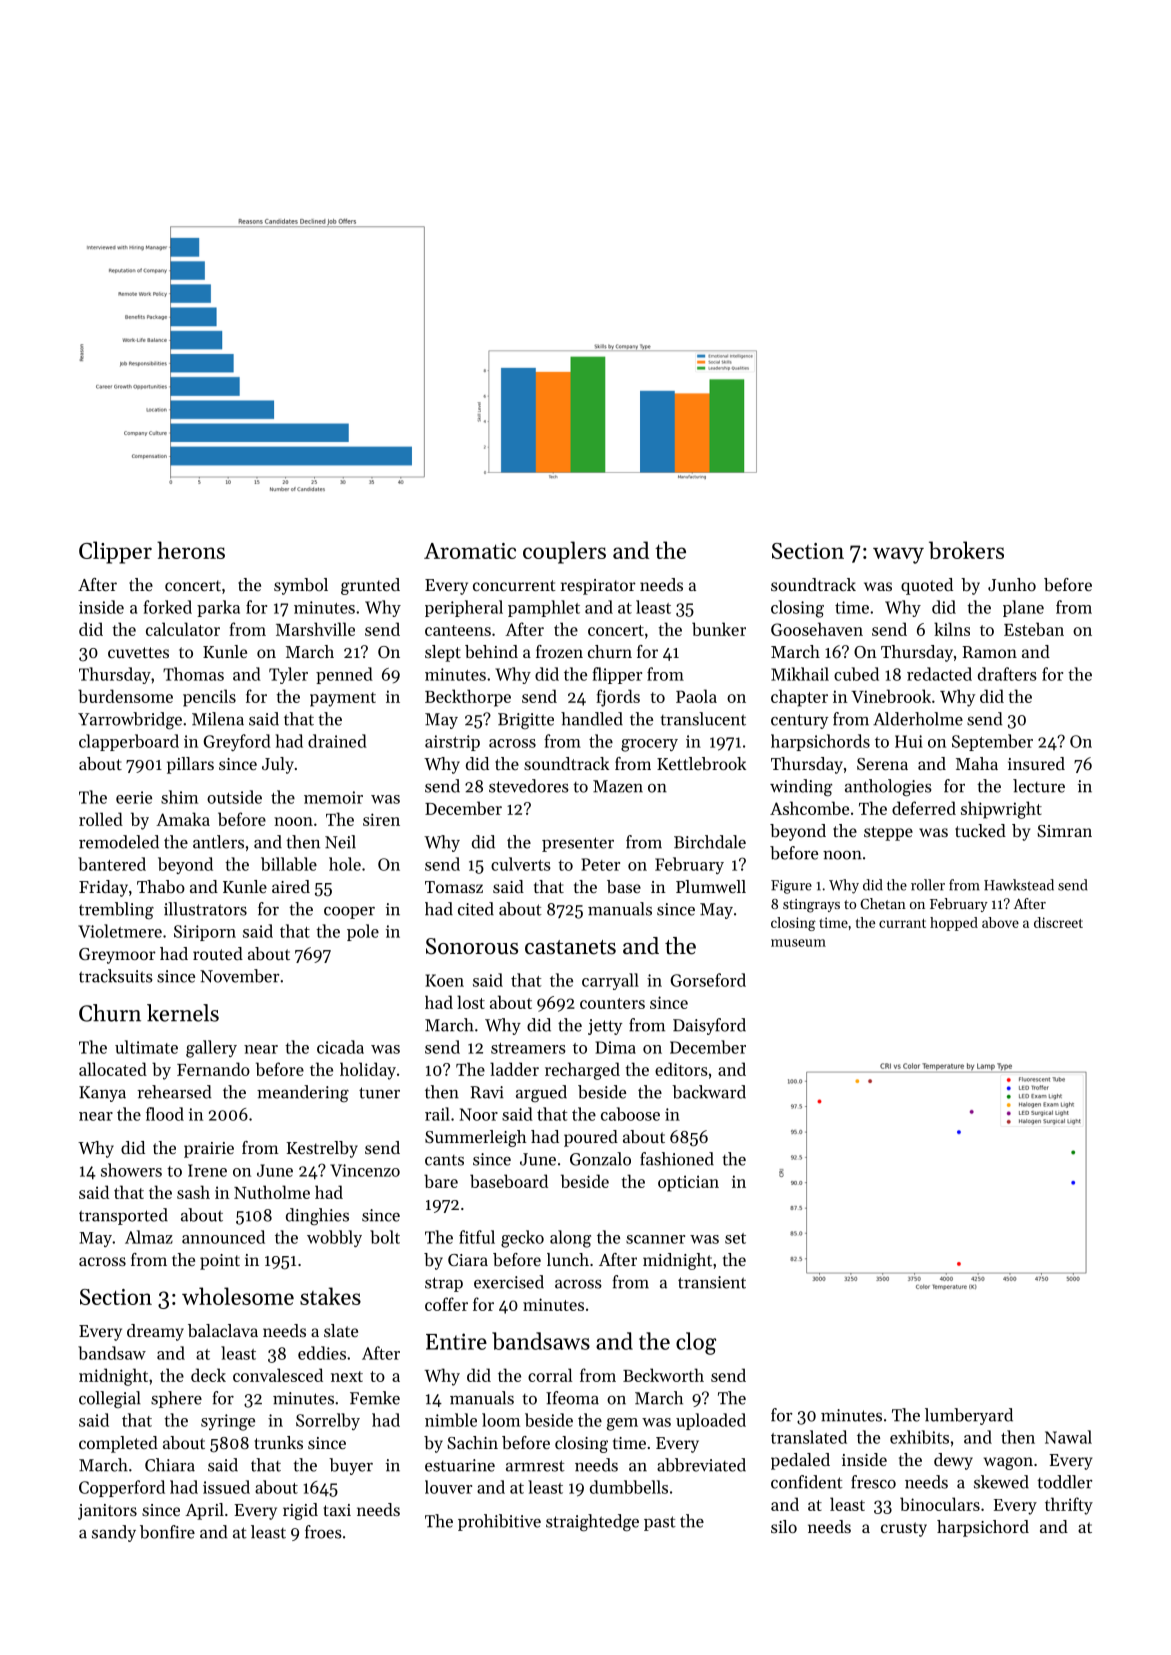 Image resolution: width=1171 pixels, height=1655 pixels. Describe the element at coordinates (1000, 922) in the screenshot. I see `above` at that location.
